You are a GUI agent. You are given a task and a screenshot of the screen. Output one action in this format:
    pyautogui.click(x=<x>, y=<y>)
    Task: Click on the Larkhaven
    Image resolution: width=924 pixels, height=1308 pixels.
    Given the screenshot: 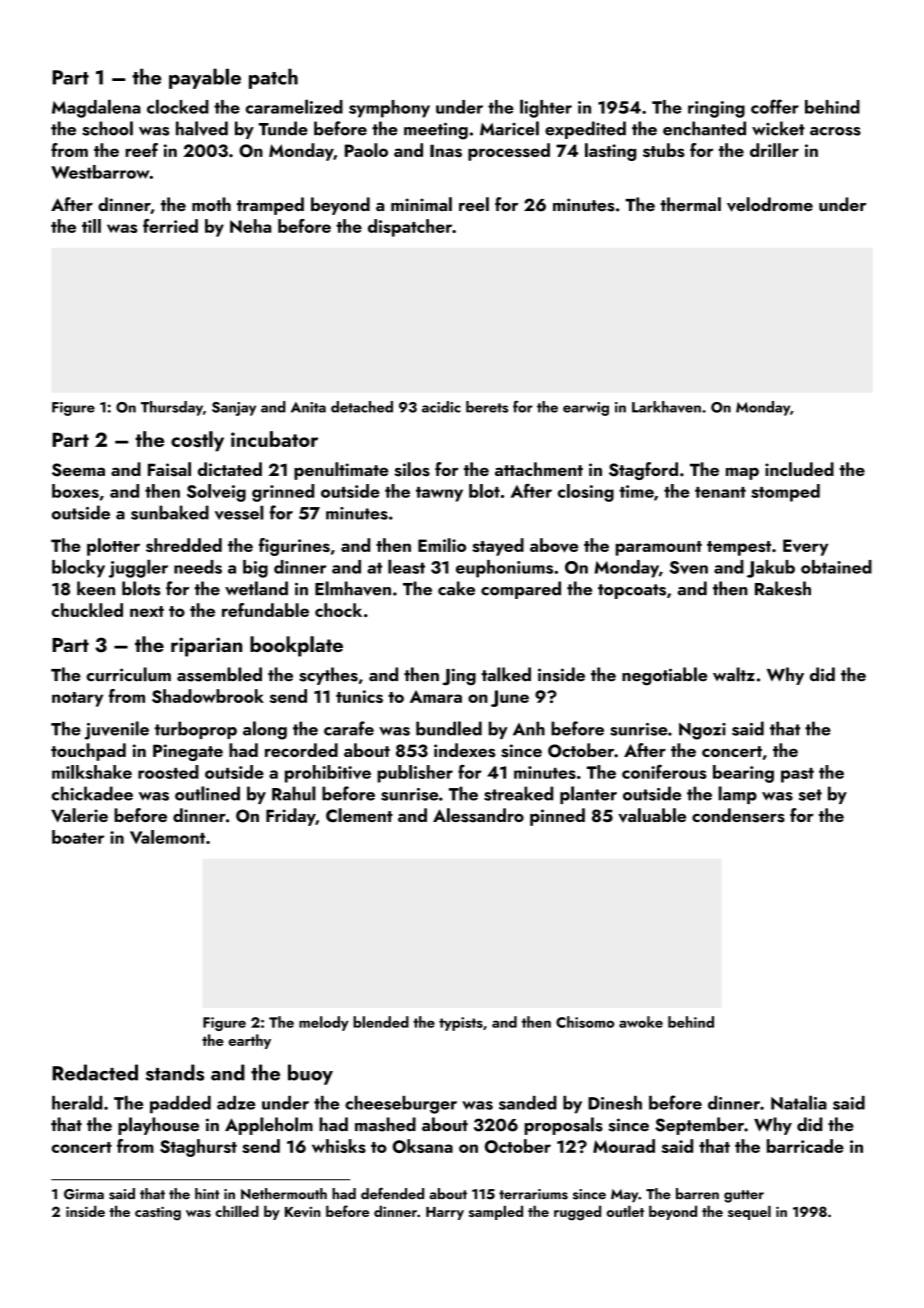 What is the action you would take?
    pyautogui.click(x=666, y=407)
